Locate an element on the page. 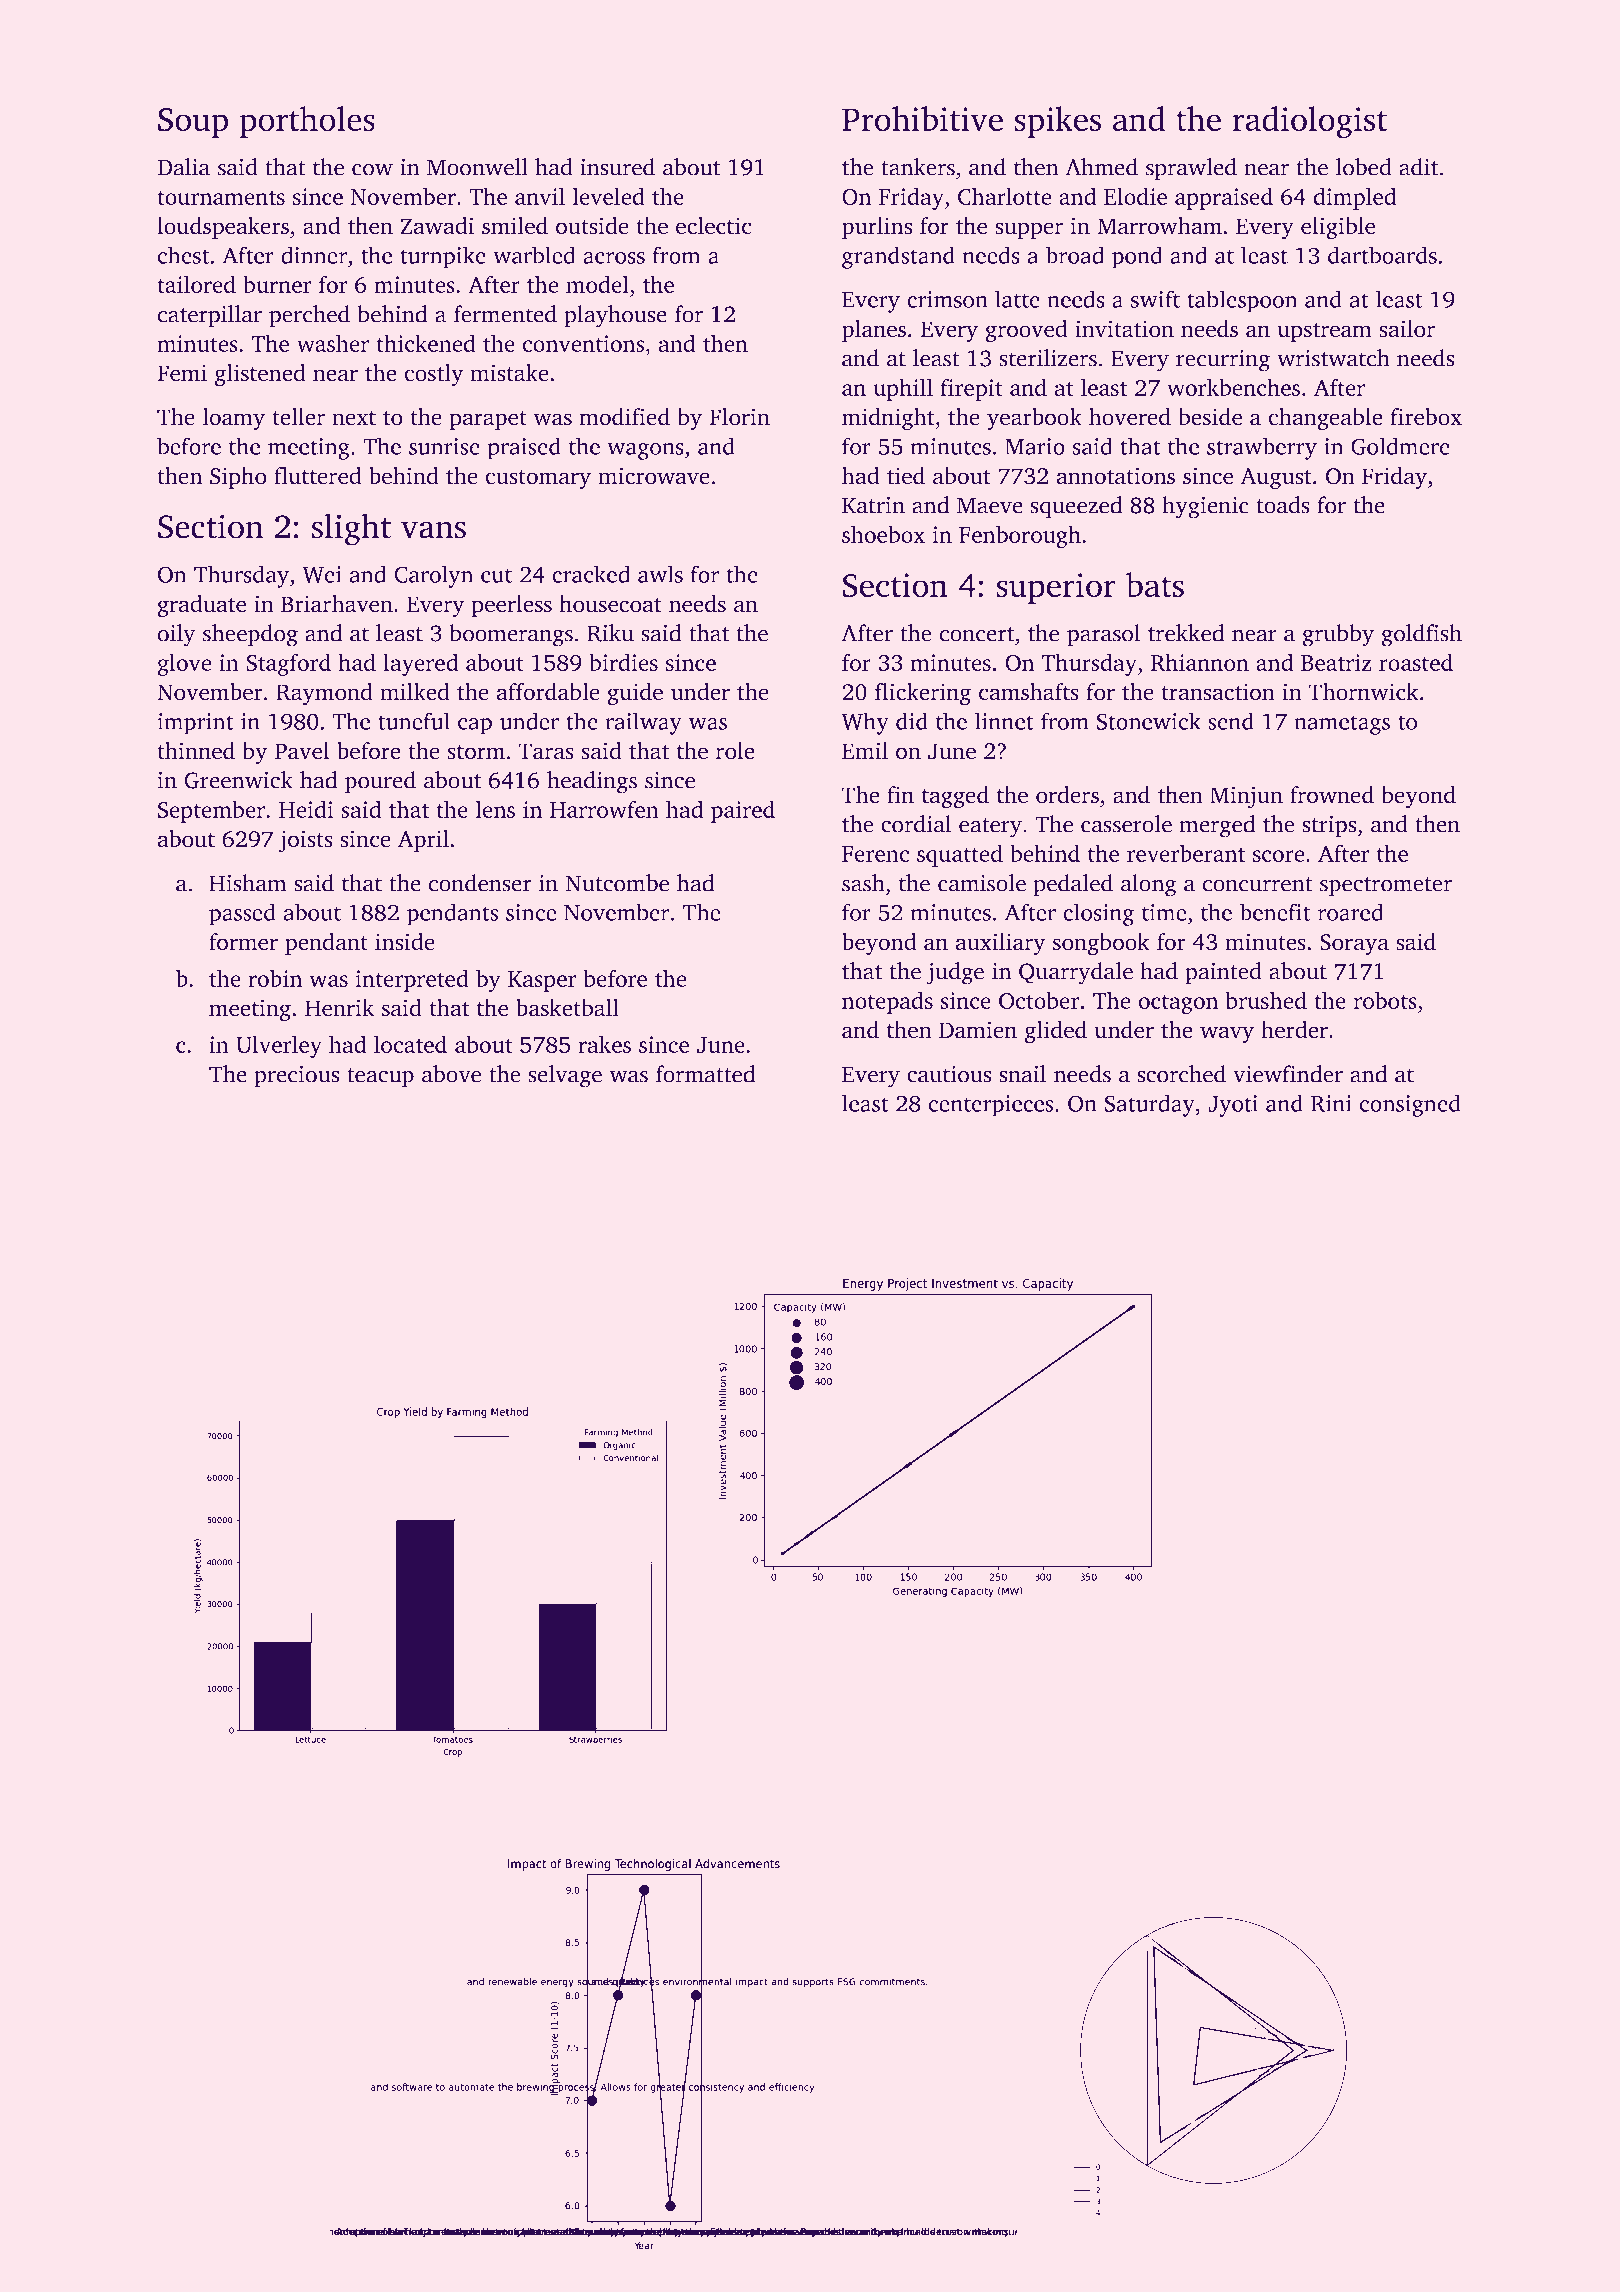  Stonewick is located at coordinates (1149, 721).
